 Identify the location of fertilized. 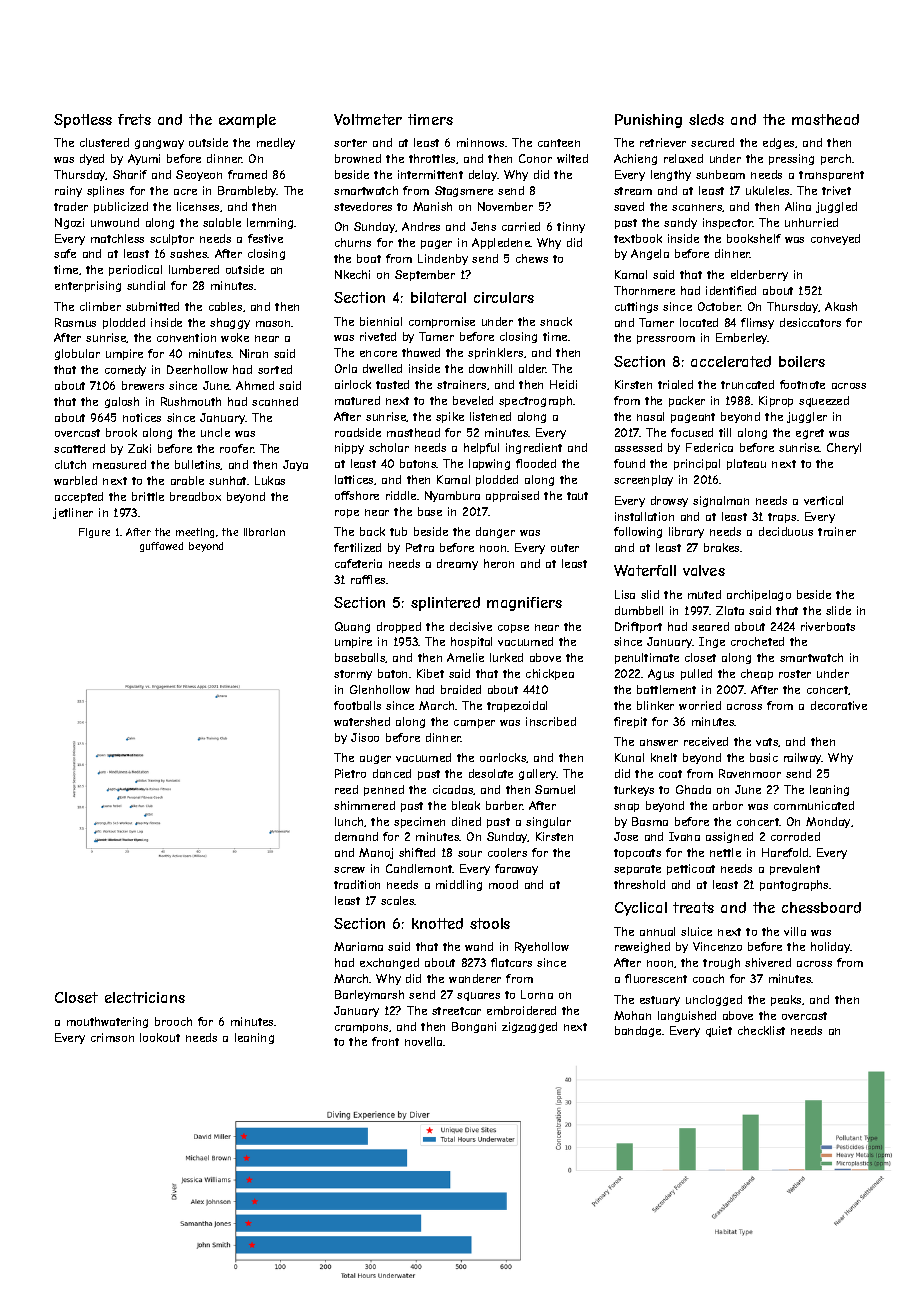
(357, 547).
